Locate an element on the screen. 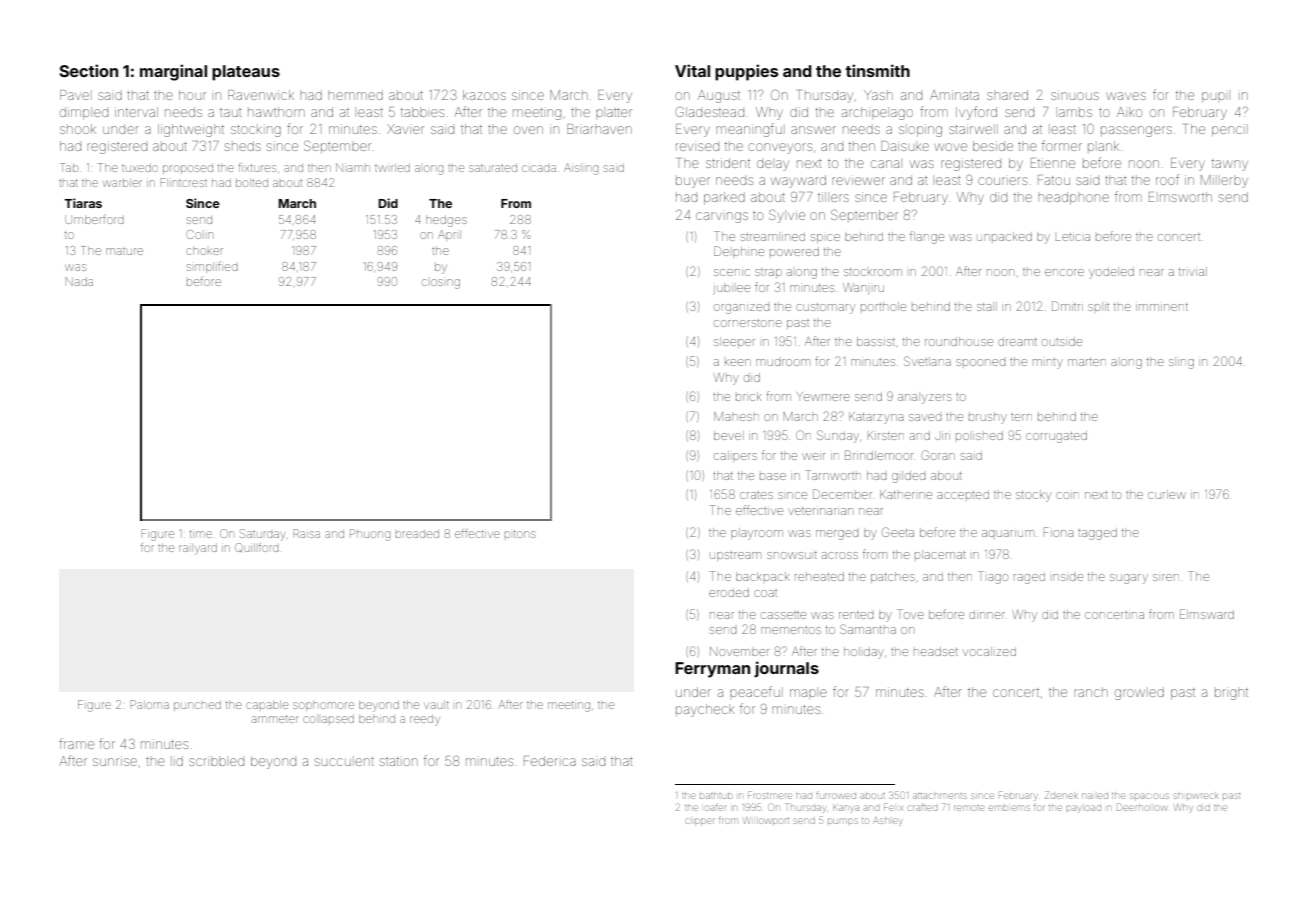 The image size is (1308, 924). bevel is located at coordinates (729, 435).
